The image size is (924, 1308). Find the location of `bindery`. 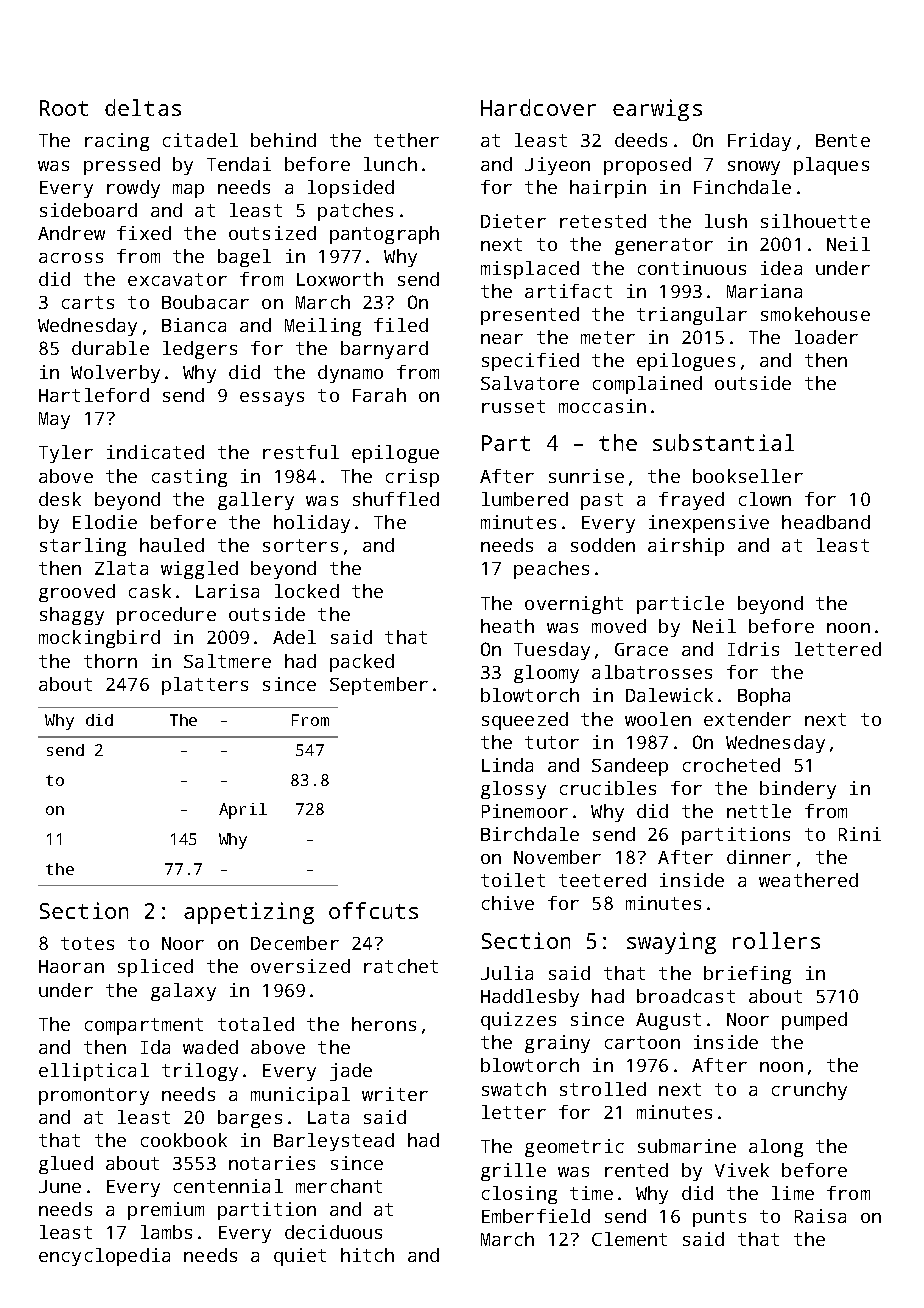

bindery is located at coordinates (798, 790).
